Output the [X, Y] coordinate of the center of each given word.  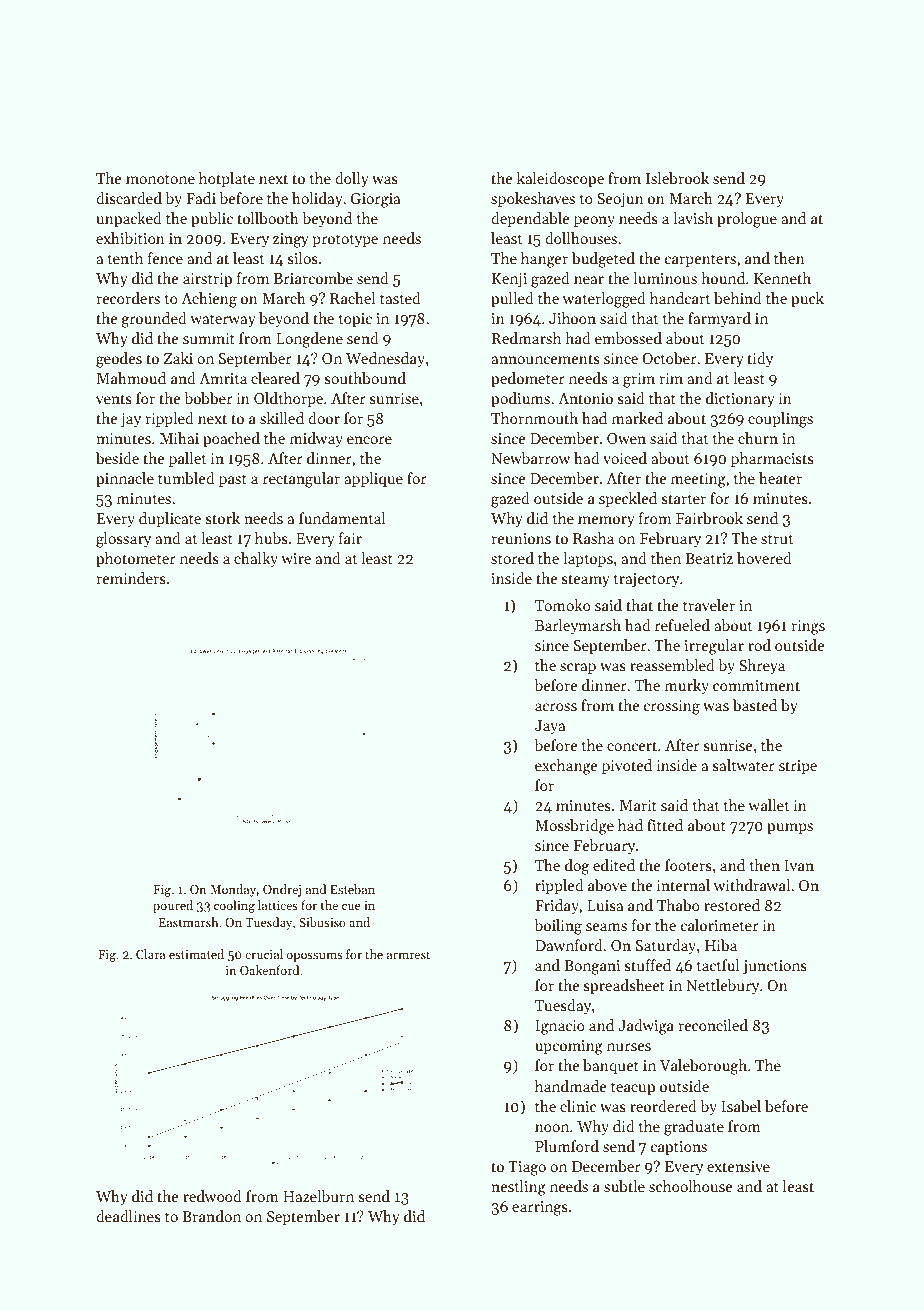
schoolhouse [691, 1186]
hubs [271, 538]
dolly [352, 179]
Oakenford [269, 970]
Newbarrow [530, 458]
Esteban [352, 889]
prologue [747, 220]
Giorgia [375, 200]
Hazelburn [318, 1196]
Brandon [211, 1216]
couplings [780, 420]
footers [688, 865]
